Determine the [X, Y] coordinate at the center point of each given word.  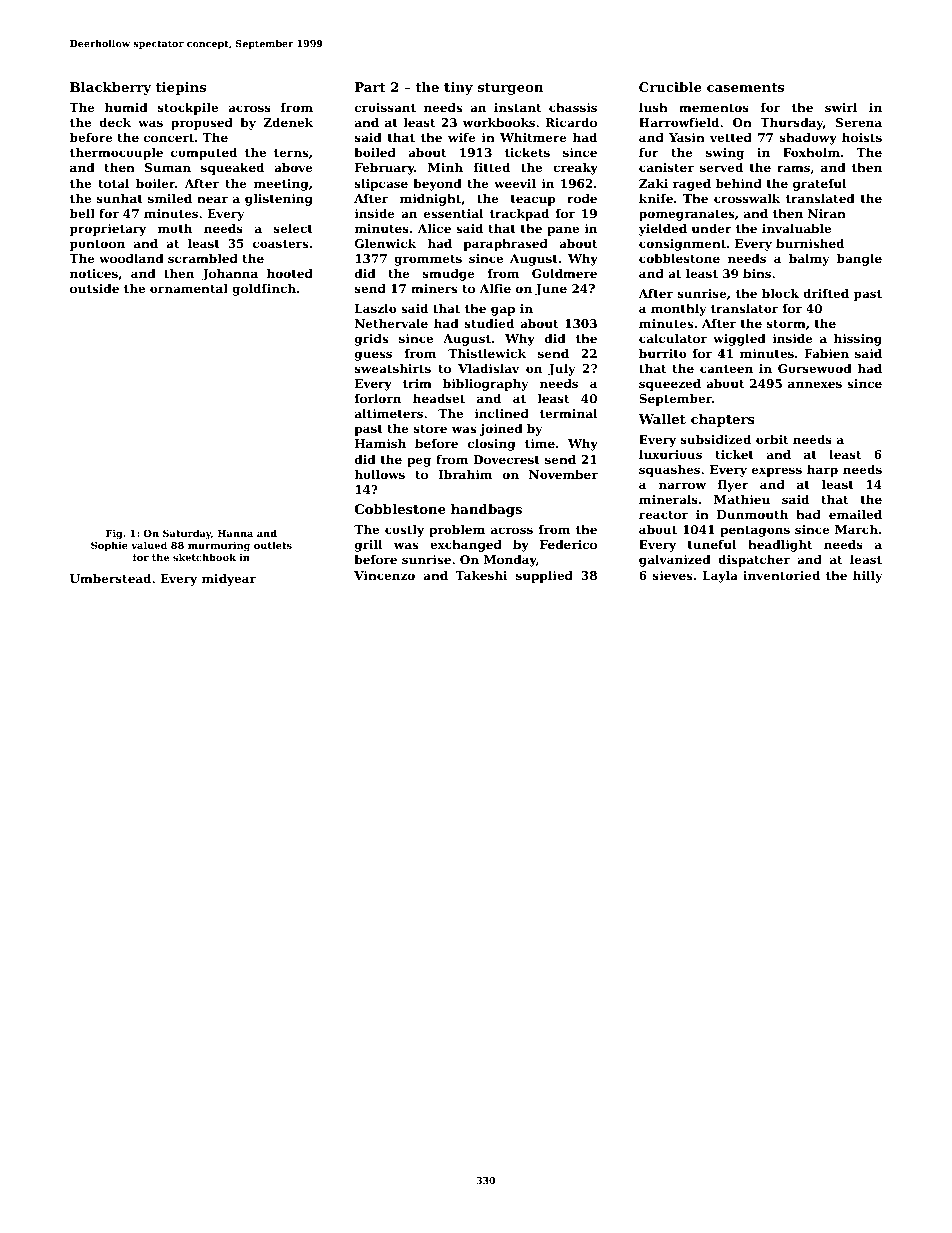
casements [745, 87]
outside [94, 288]
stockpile [188, 109]
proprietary [108, 230]
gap [503, 311]
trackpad [519, 215]
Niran [827, 213]
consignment [682, 245]
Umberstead [110, 578]
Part [370, 87]
